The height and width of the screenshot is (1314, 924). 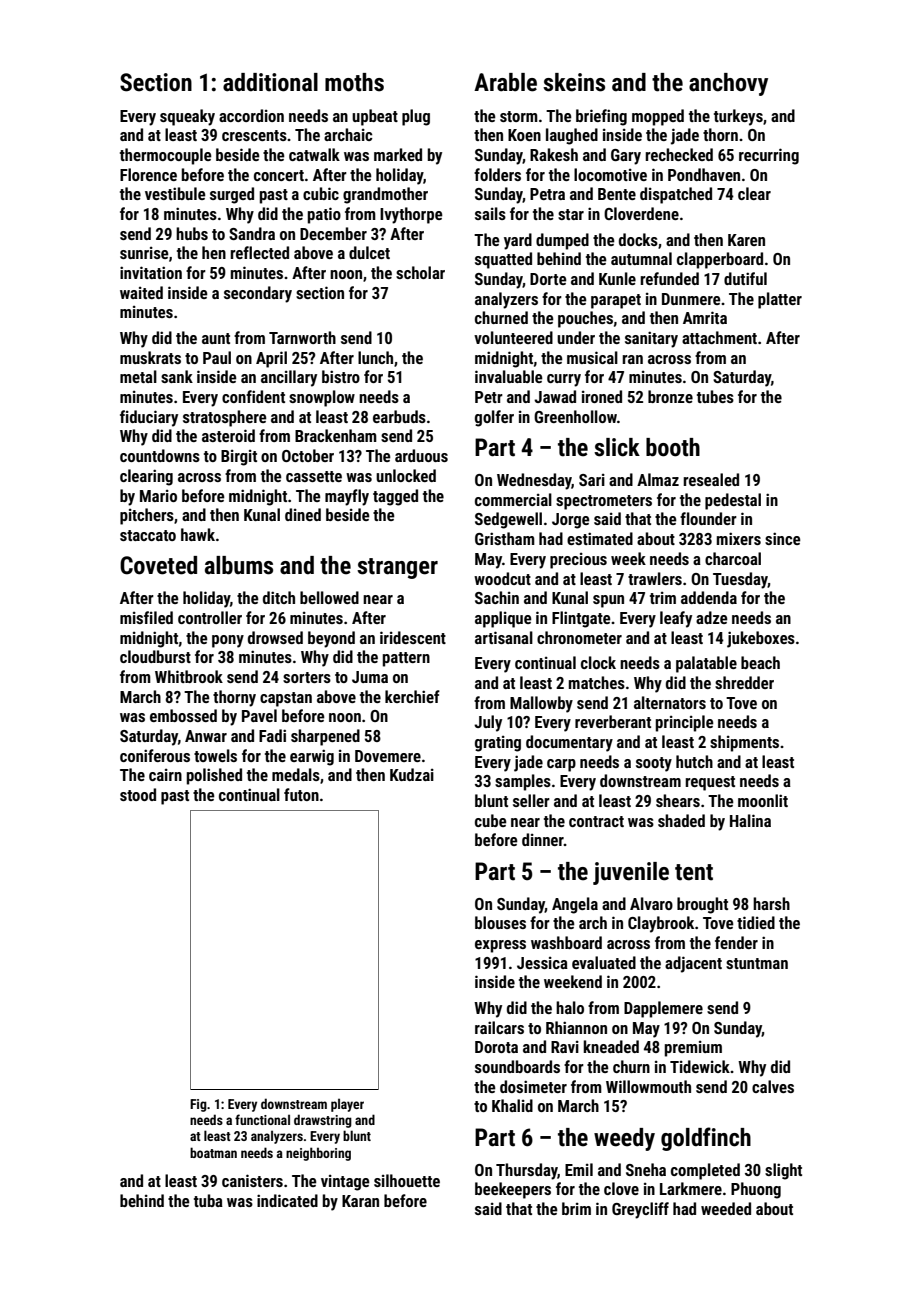 What do you see at coordinates (254, 135) in the screenshot?
I see `crescents` at bounding box center [254, 135].
